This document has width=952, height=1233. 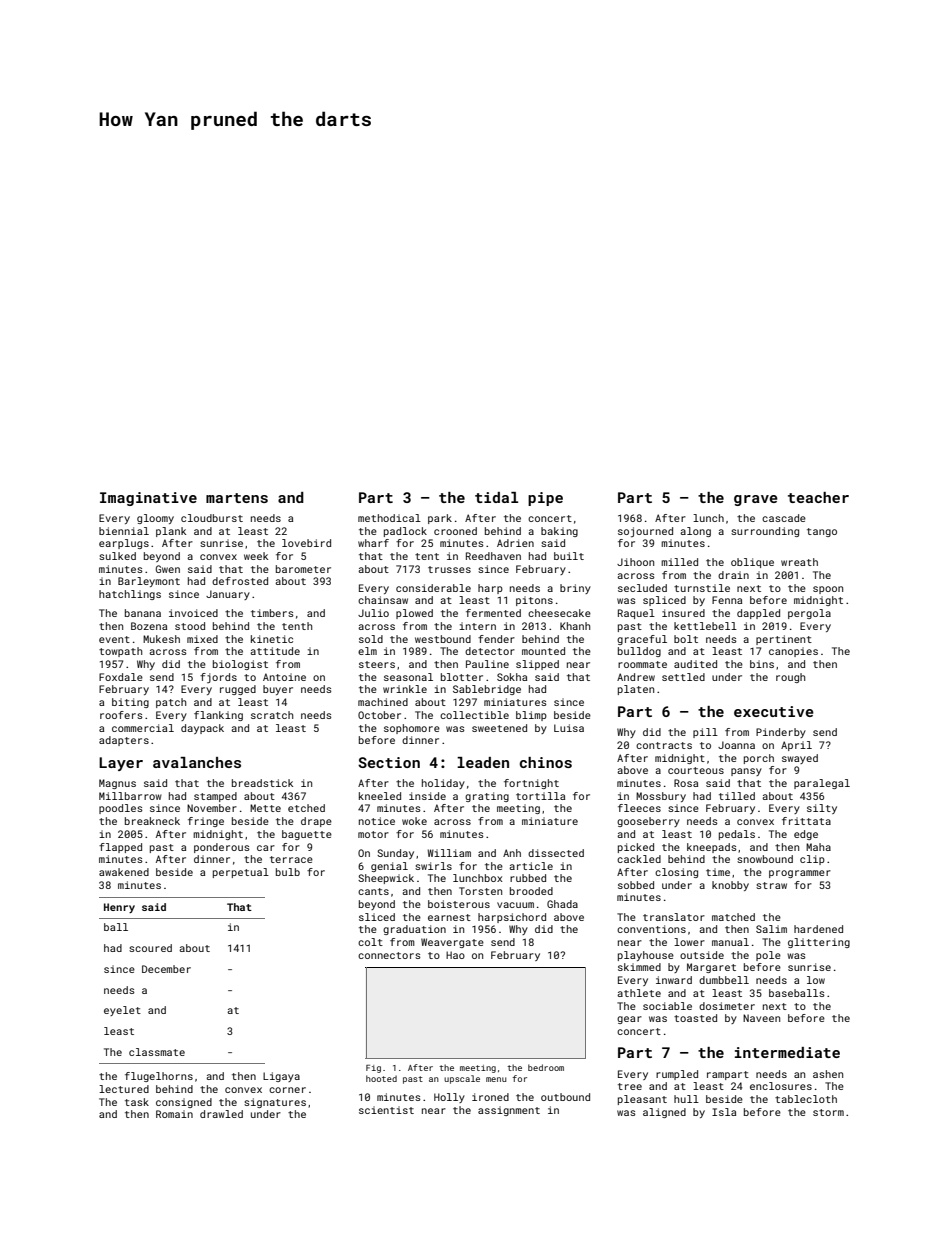 I want to click on martens, so click(x=237, y=498).
